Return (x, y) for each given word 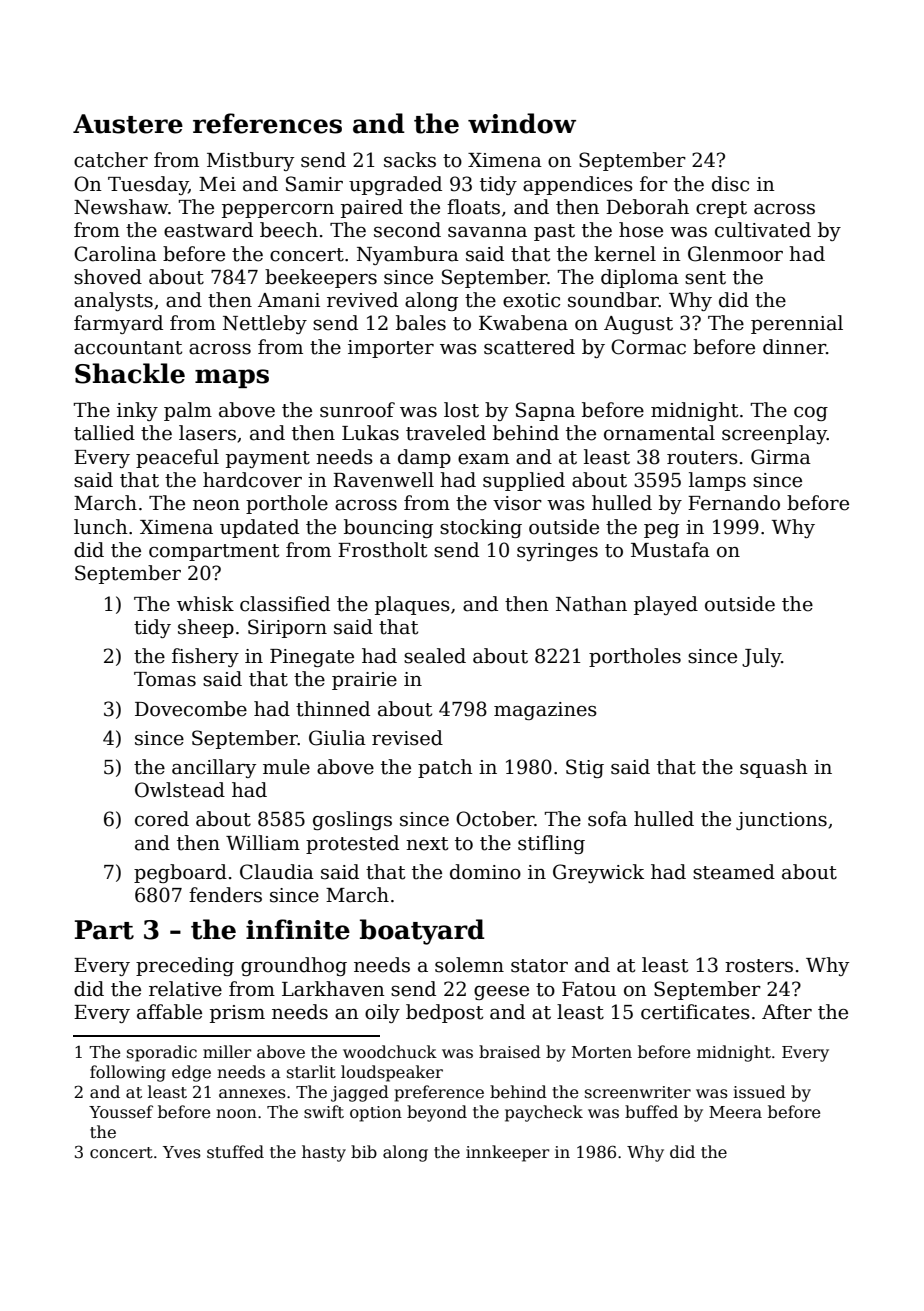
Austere (128, 124)
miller (227, 1052)
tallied (104, 433)
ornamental (659, 433)
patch (445, 768)
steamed (734, 872)
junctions (781, 821)
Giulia (337, 738)
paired (372, 208)
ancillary (214, 768)
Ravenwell (383, 480)
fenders (225, 895)
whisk (205, 604)
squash (774, 768)
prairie (364, 681)
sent (705, 278)
